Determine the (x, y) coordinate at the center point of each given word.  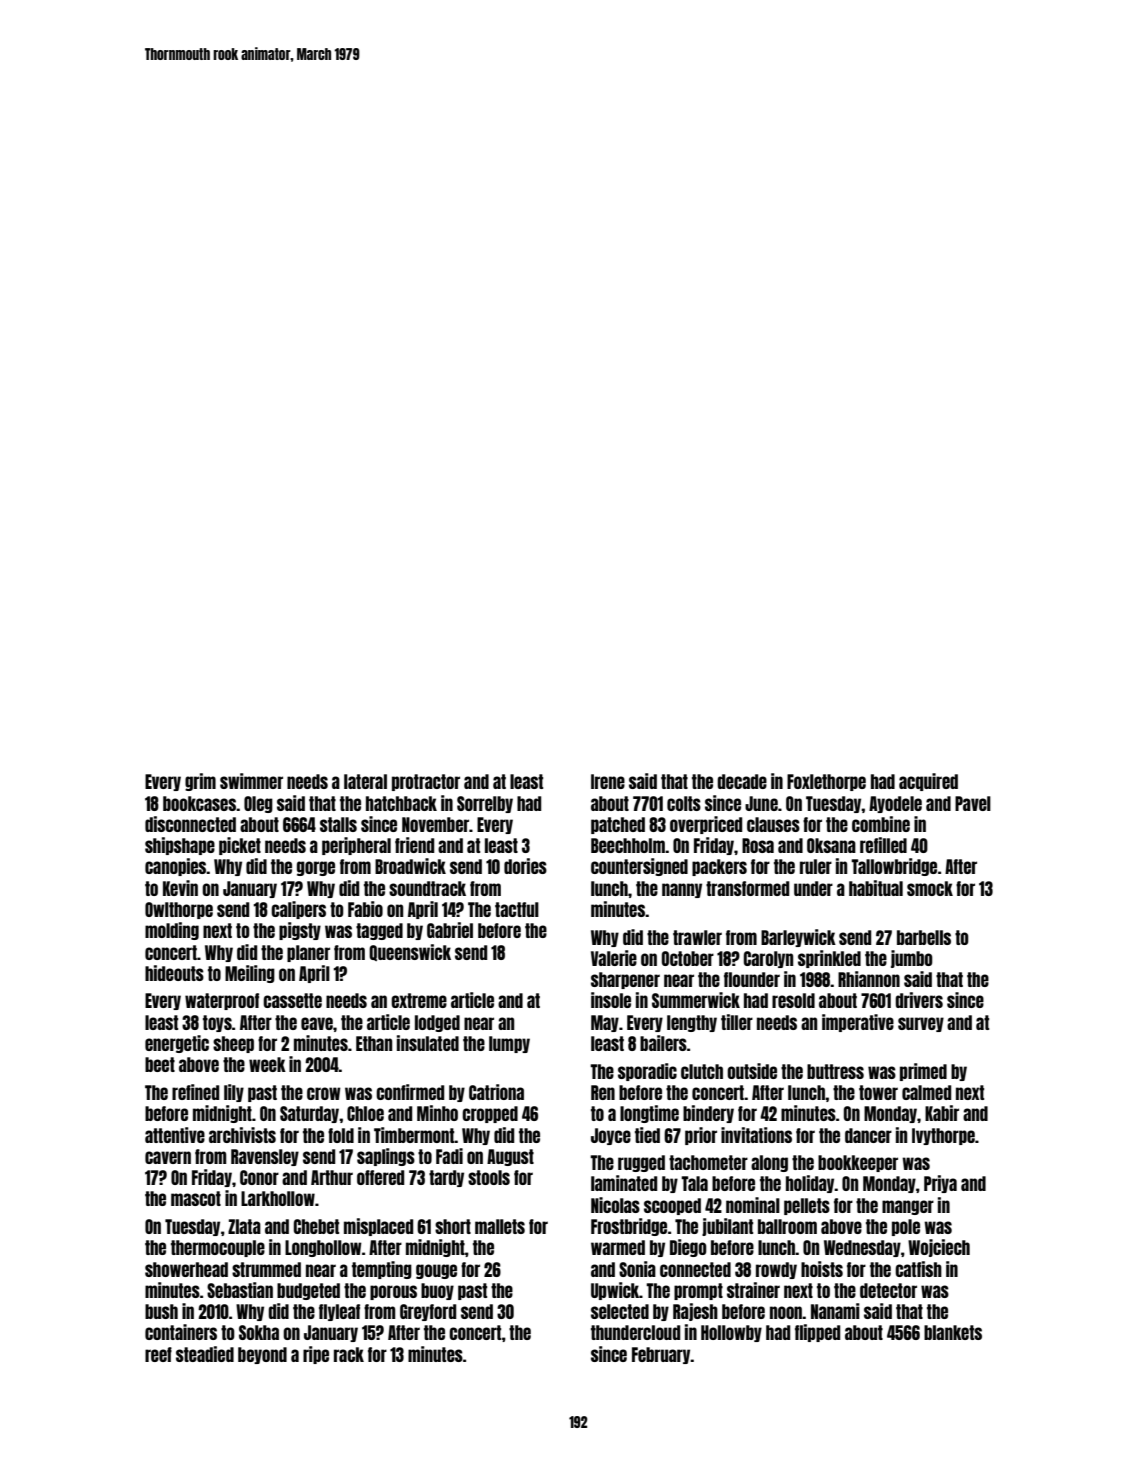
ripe (316, 1355)
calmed (926, 1092)
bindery (708, 1114)
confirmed (410, 1092)
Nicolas (615, 1205)
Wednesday (862, 1248)
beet (160, 1064)
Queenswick (410, 952)
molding (172, 931)
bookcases (199, 803)
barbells (924, 937)
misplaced (378, 1227)
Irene (608, 781)
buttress (835, 1071)
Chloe (365, 1113)
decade (742, 781)
